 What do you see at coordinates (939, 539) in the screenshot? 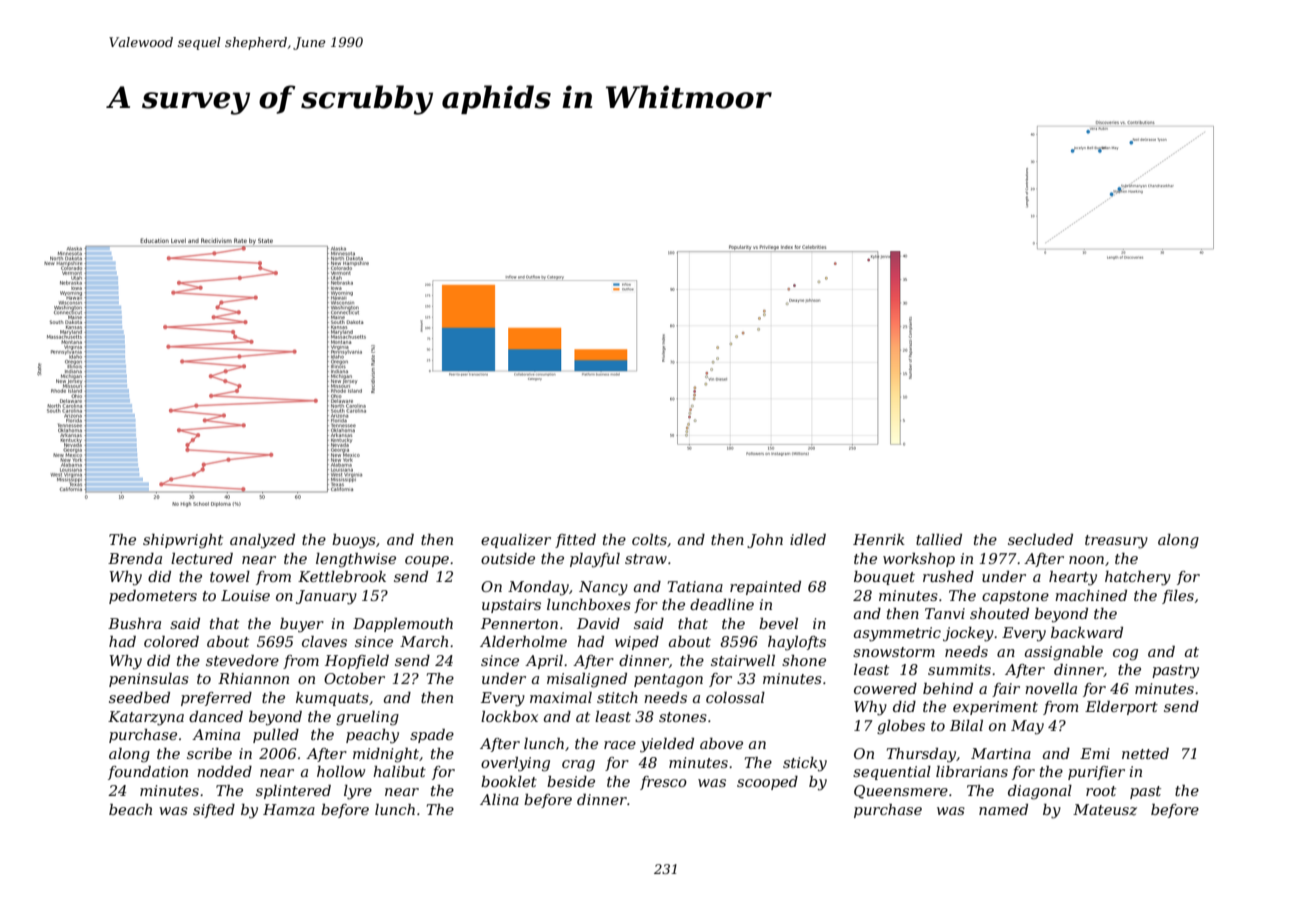
I see `tallied` at bounding box center [939, 539].
